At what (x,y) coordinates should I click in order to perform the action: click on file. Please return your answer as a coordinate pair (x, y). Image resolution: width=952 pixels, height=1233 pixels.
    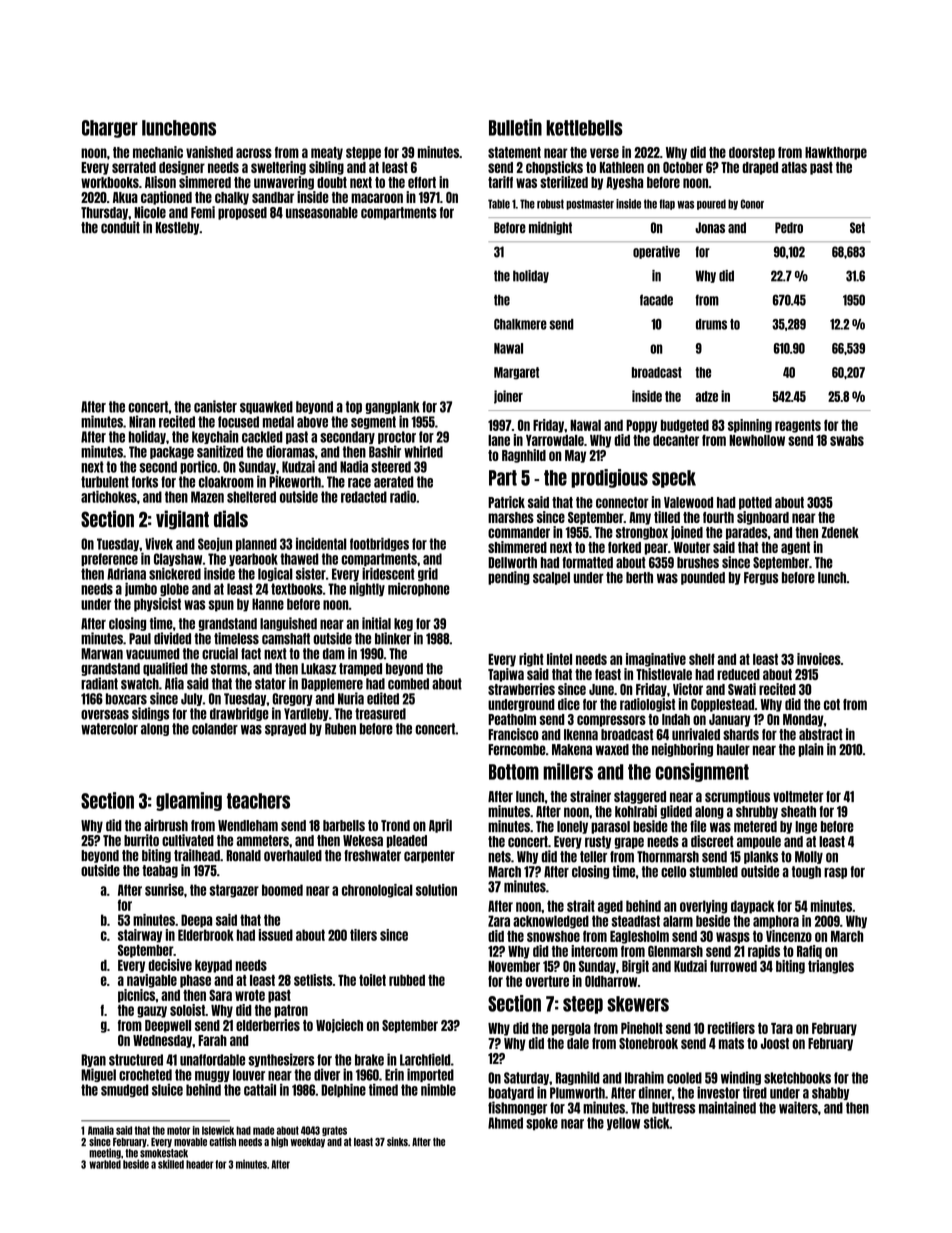
    Looking at the image, I should click on (698, 826).
